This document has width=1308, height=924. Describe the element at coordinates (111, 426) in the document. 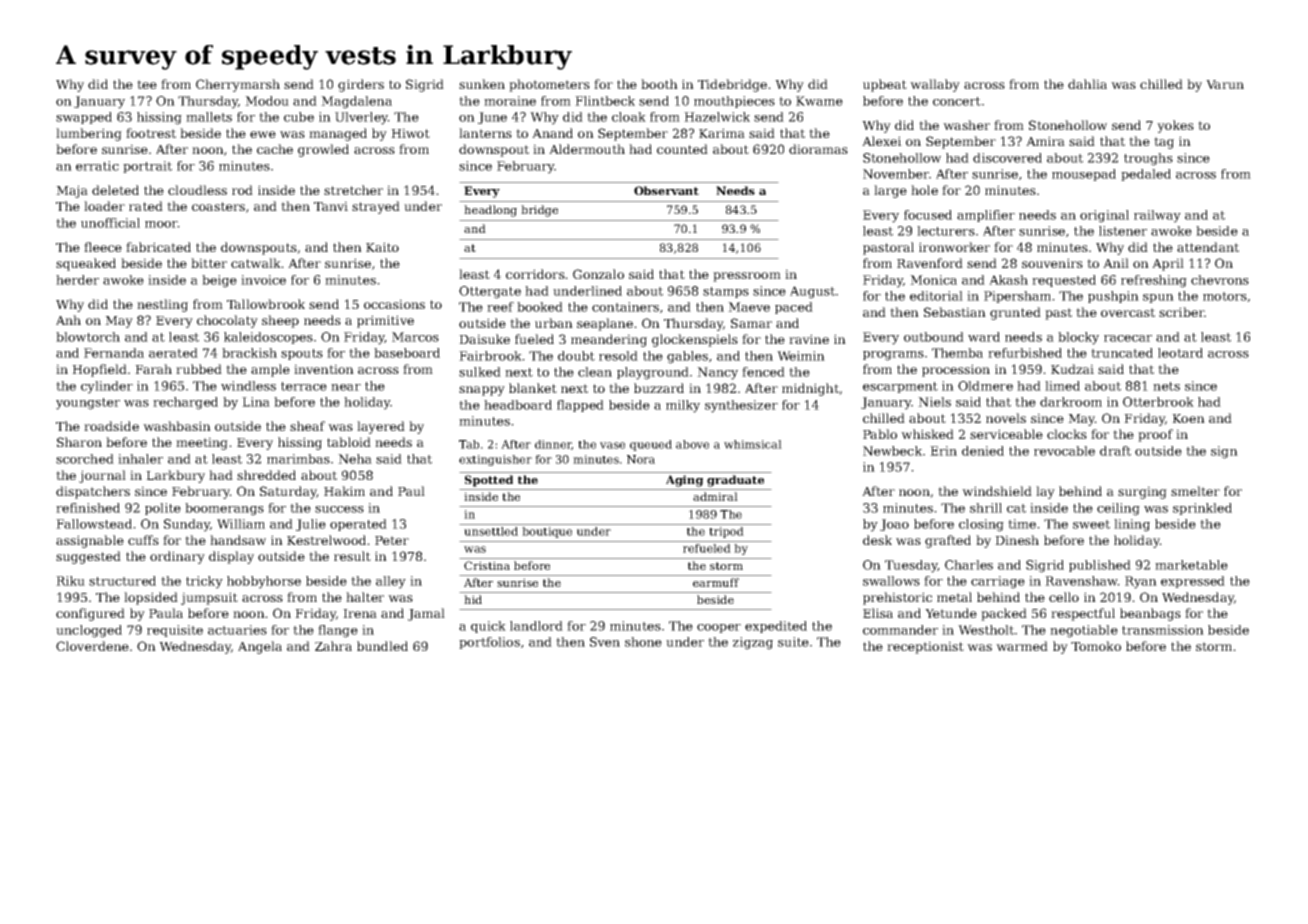

I see `roadside` at that location.
